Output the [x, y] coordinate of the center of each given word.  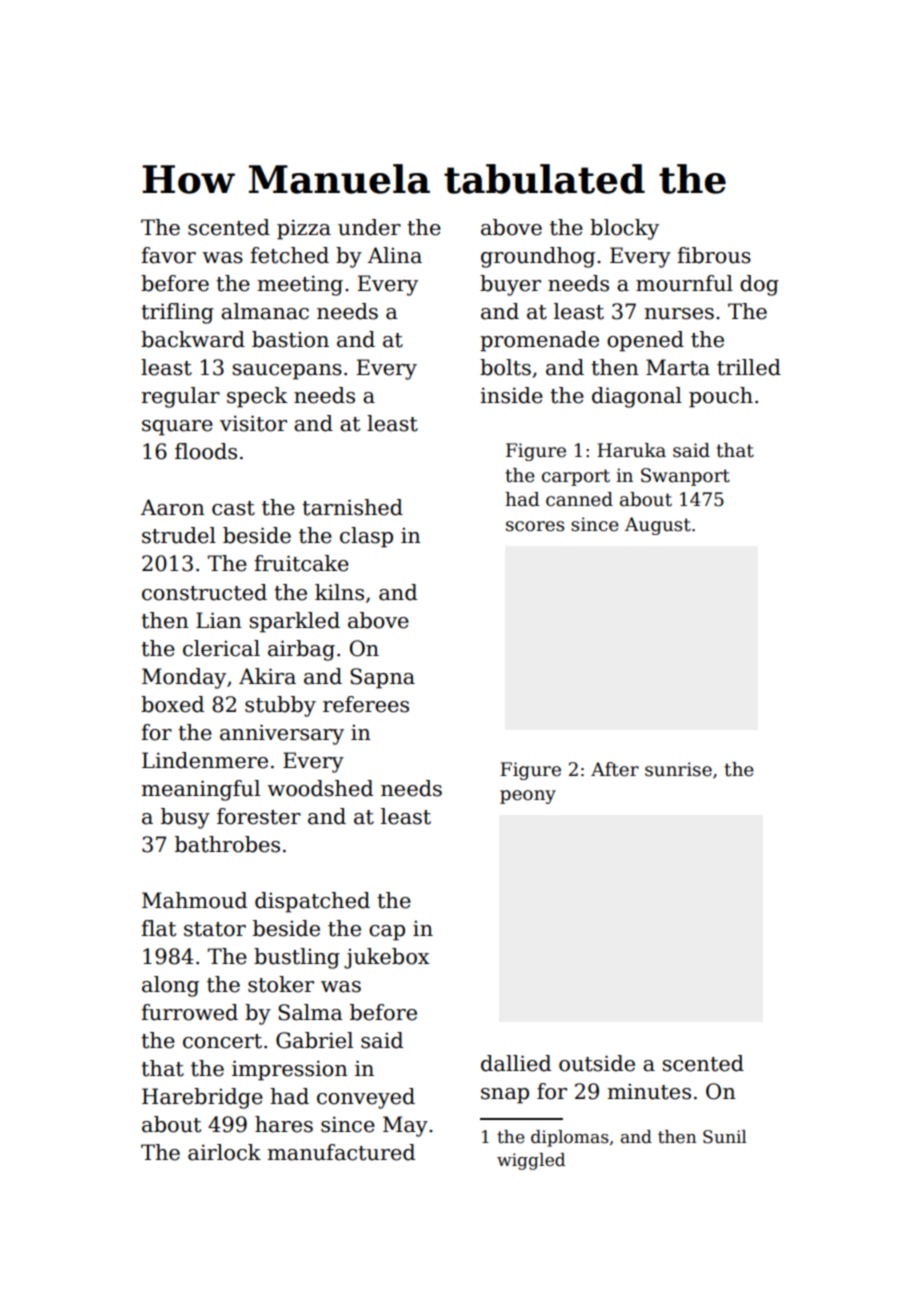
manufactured [341, 1152]
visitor [253, 423]
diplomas [570, 1138]
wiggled [531, 1161]
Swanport [685, 477]
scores [535, 526]
